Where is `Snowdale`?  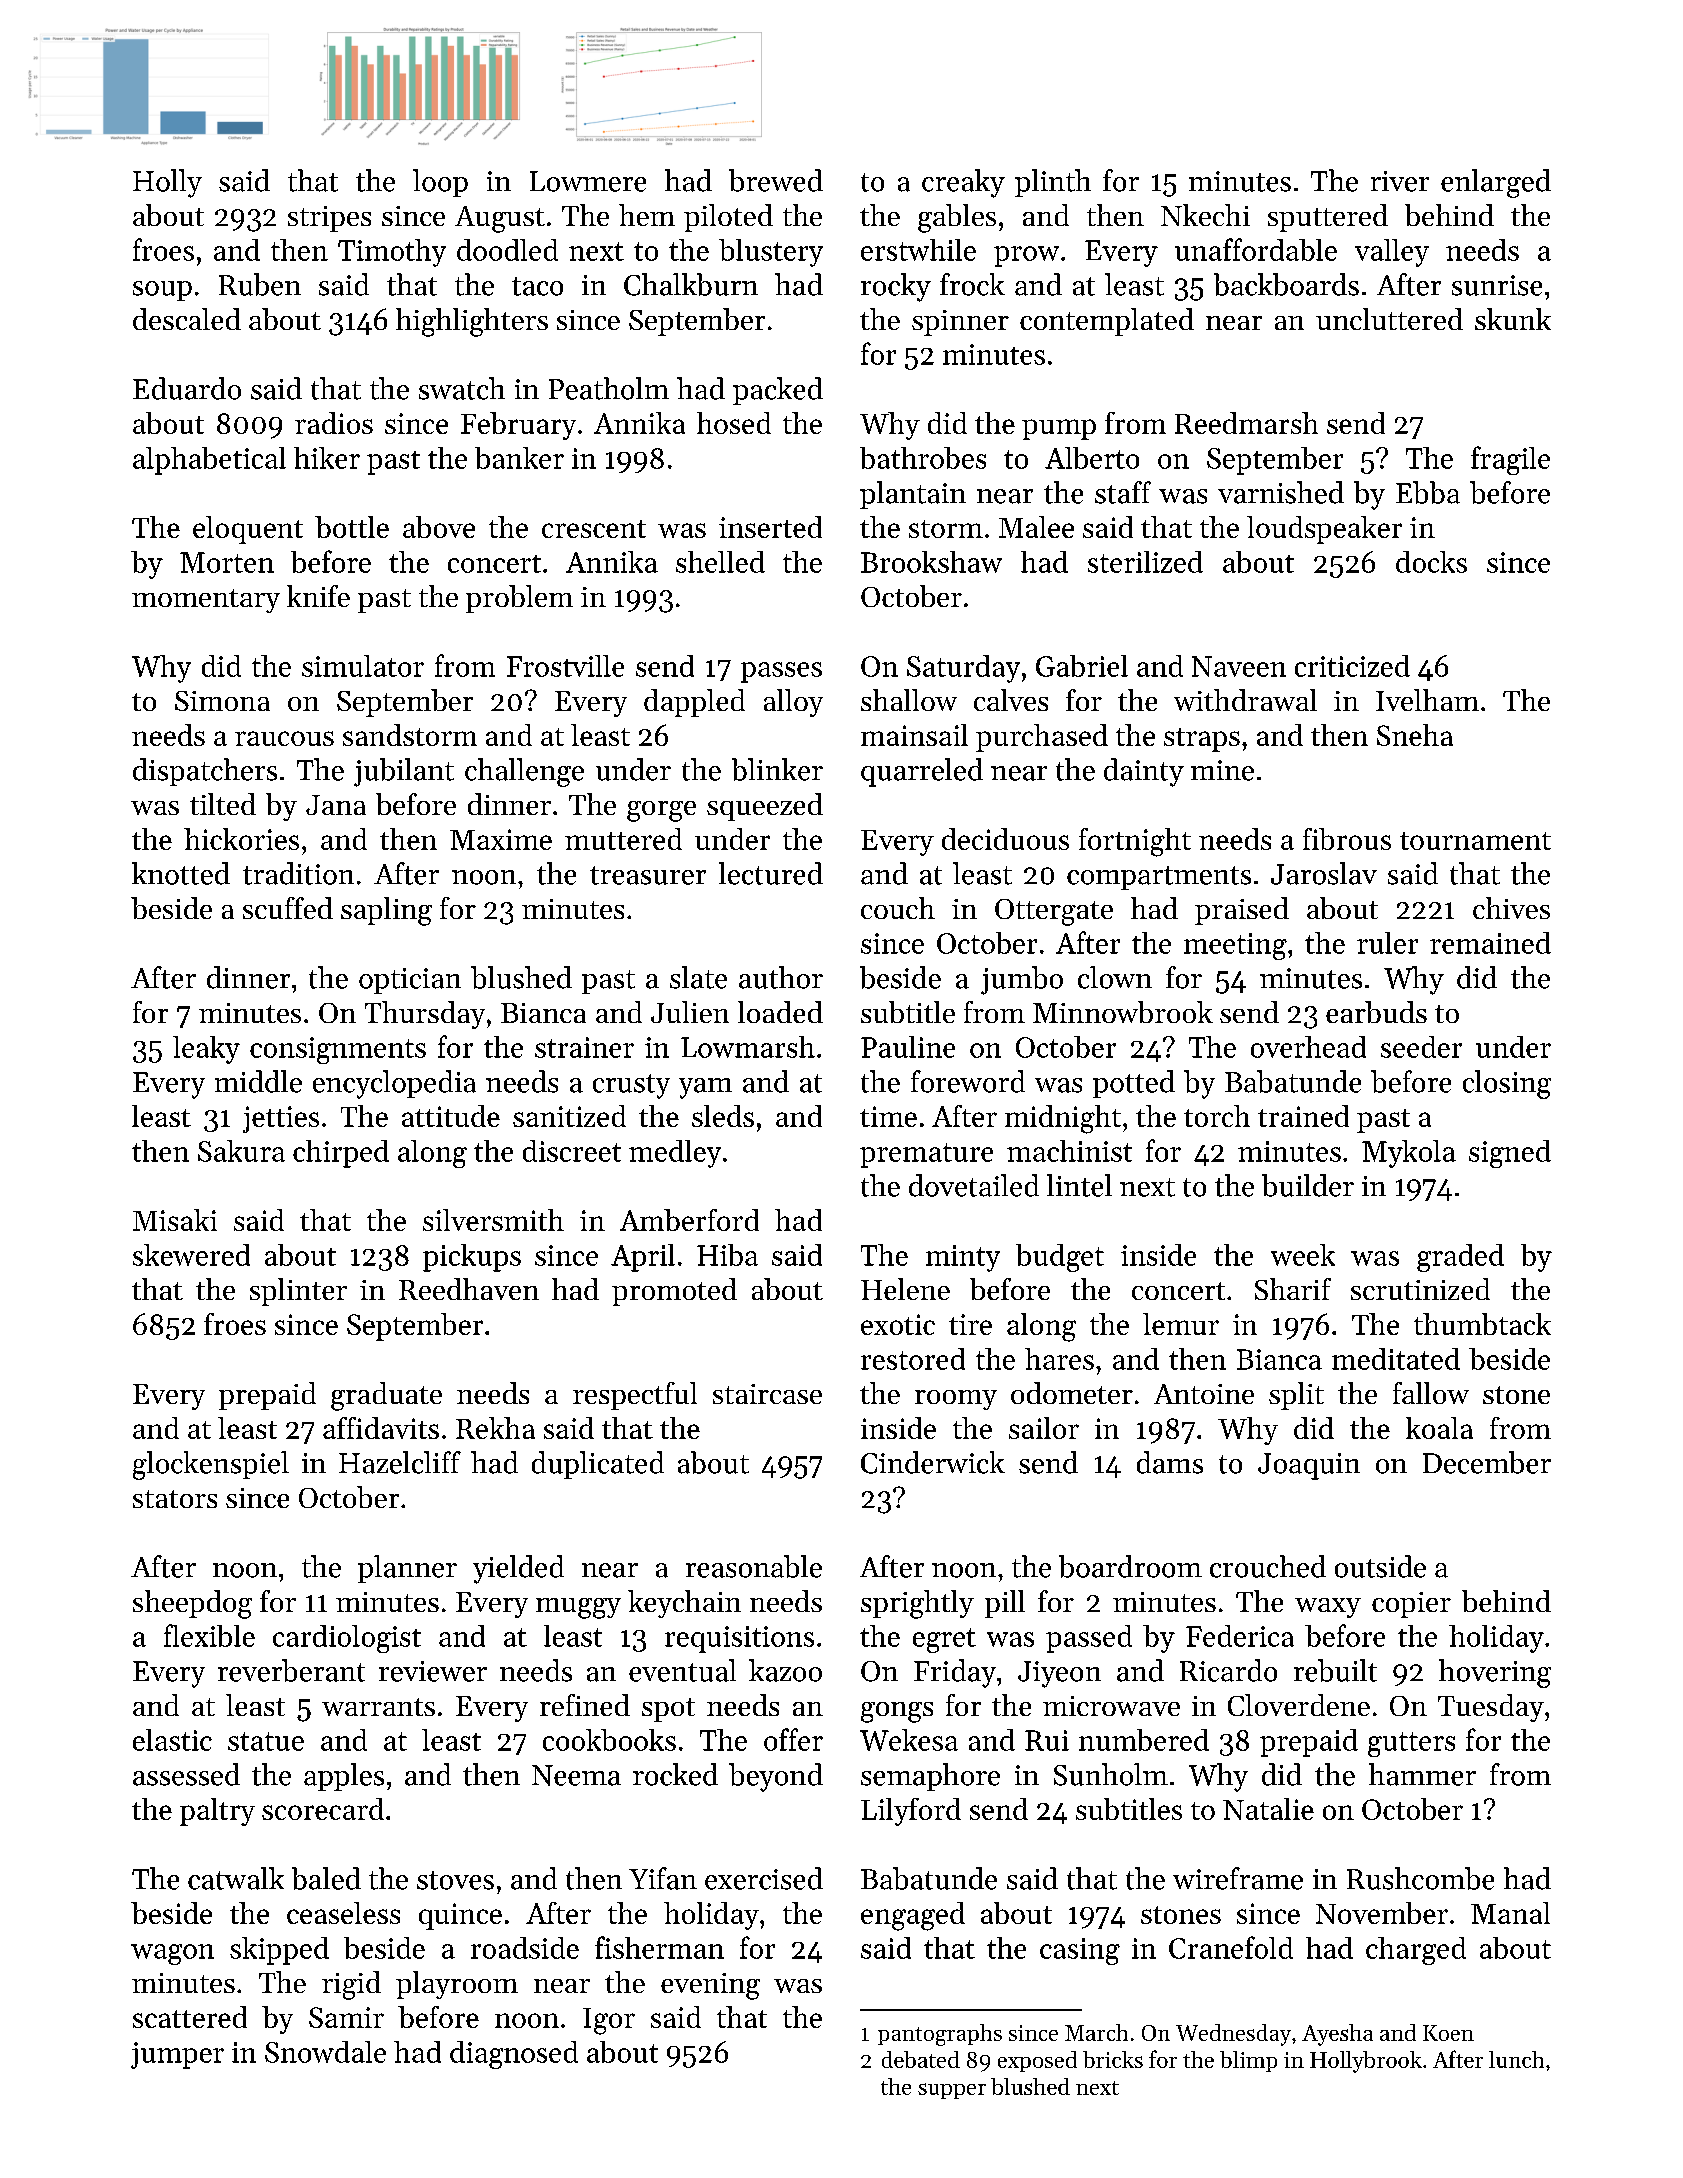 Snowdale is located at coordinates (325, 2052).
